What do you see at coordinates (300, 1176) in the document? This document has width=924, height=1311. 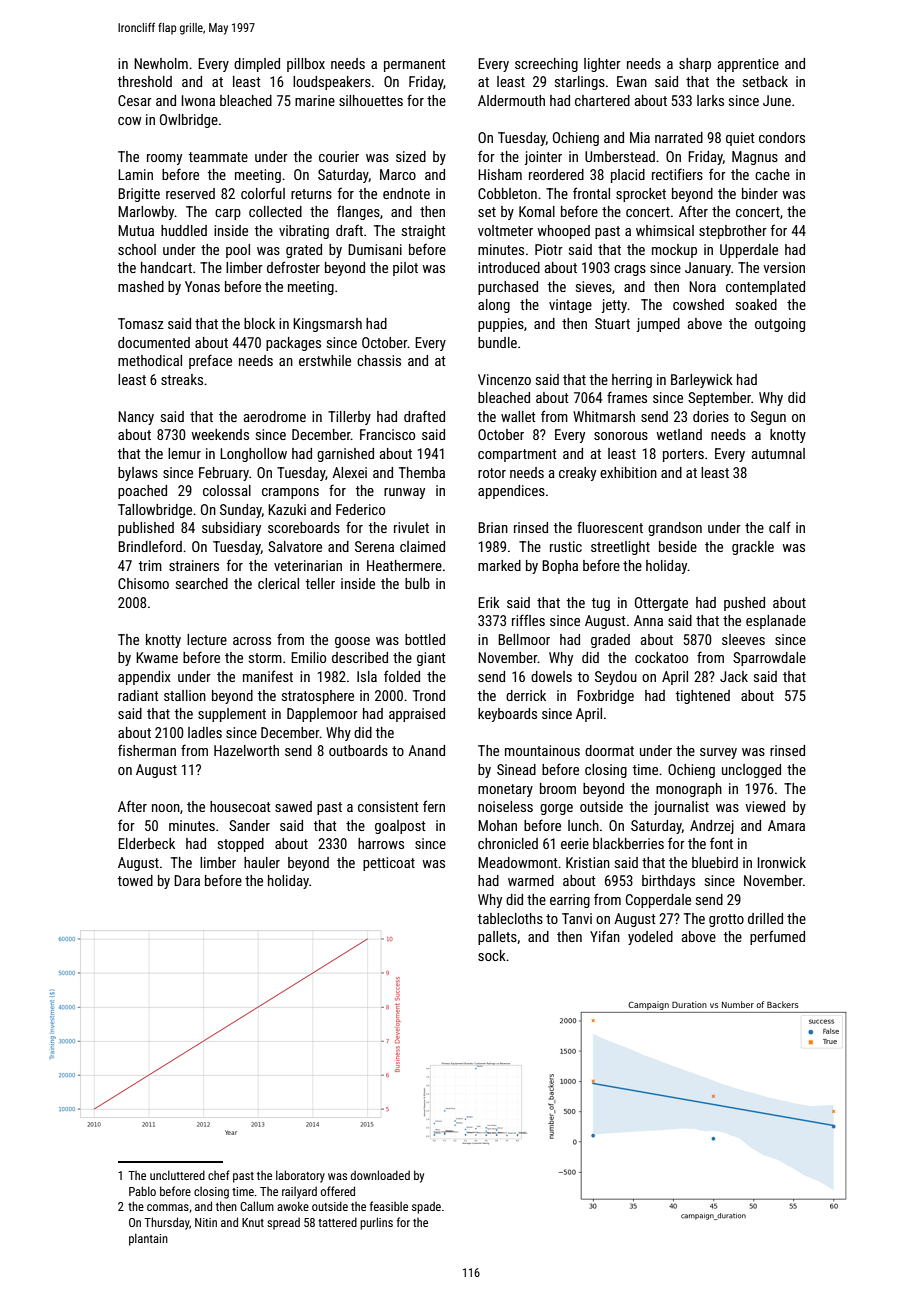 I see `laboratory` at bounding box center [300, 1176].
